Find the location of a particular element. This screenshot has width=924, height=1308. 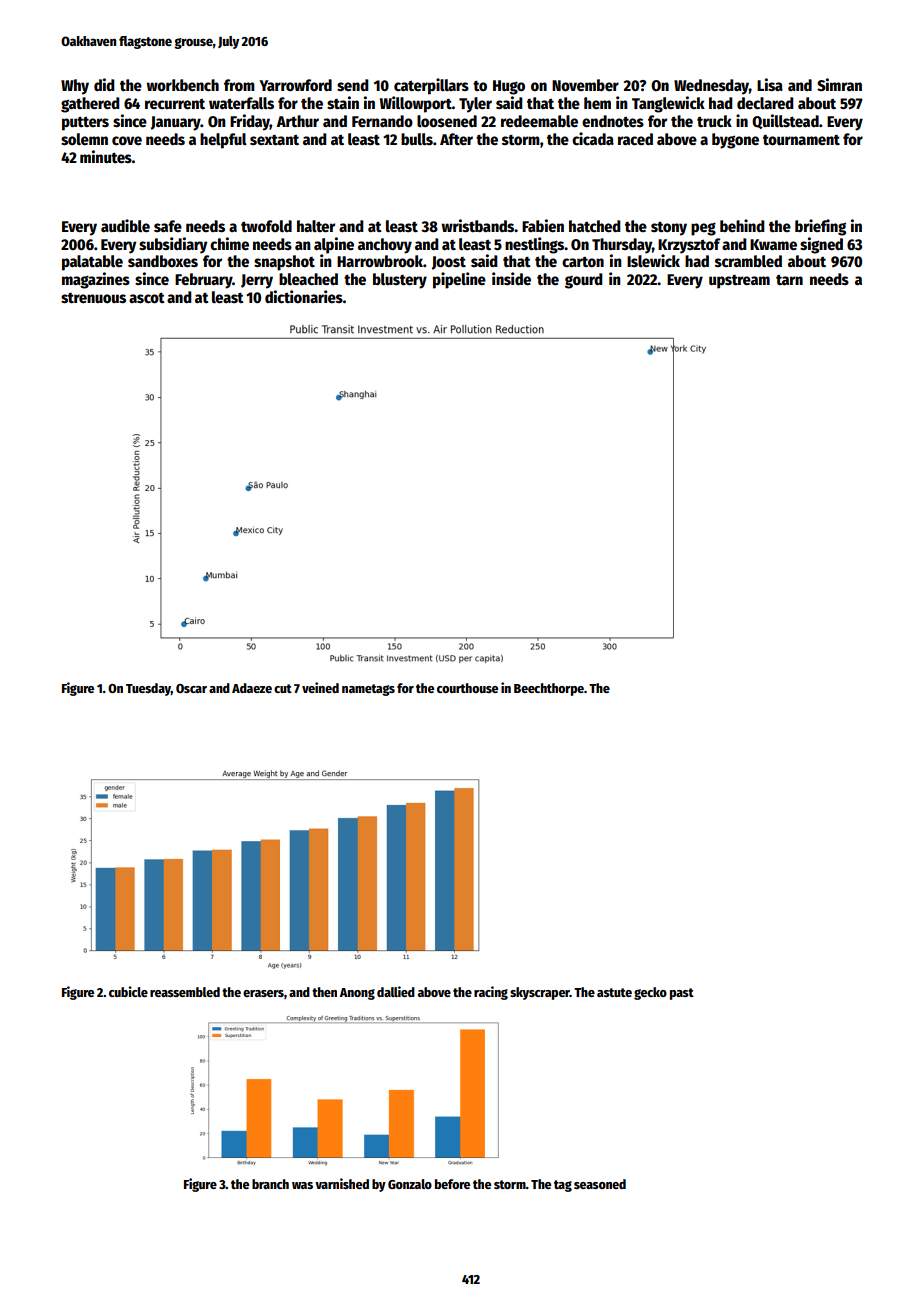

Beechthorpe is located at coordinates (549, 689).
